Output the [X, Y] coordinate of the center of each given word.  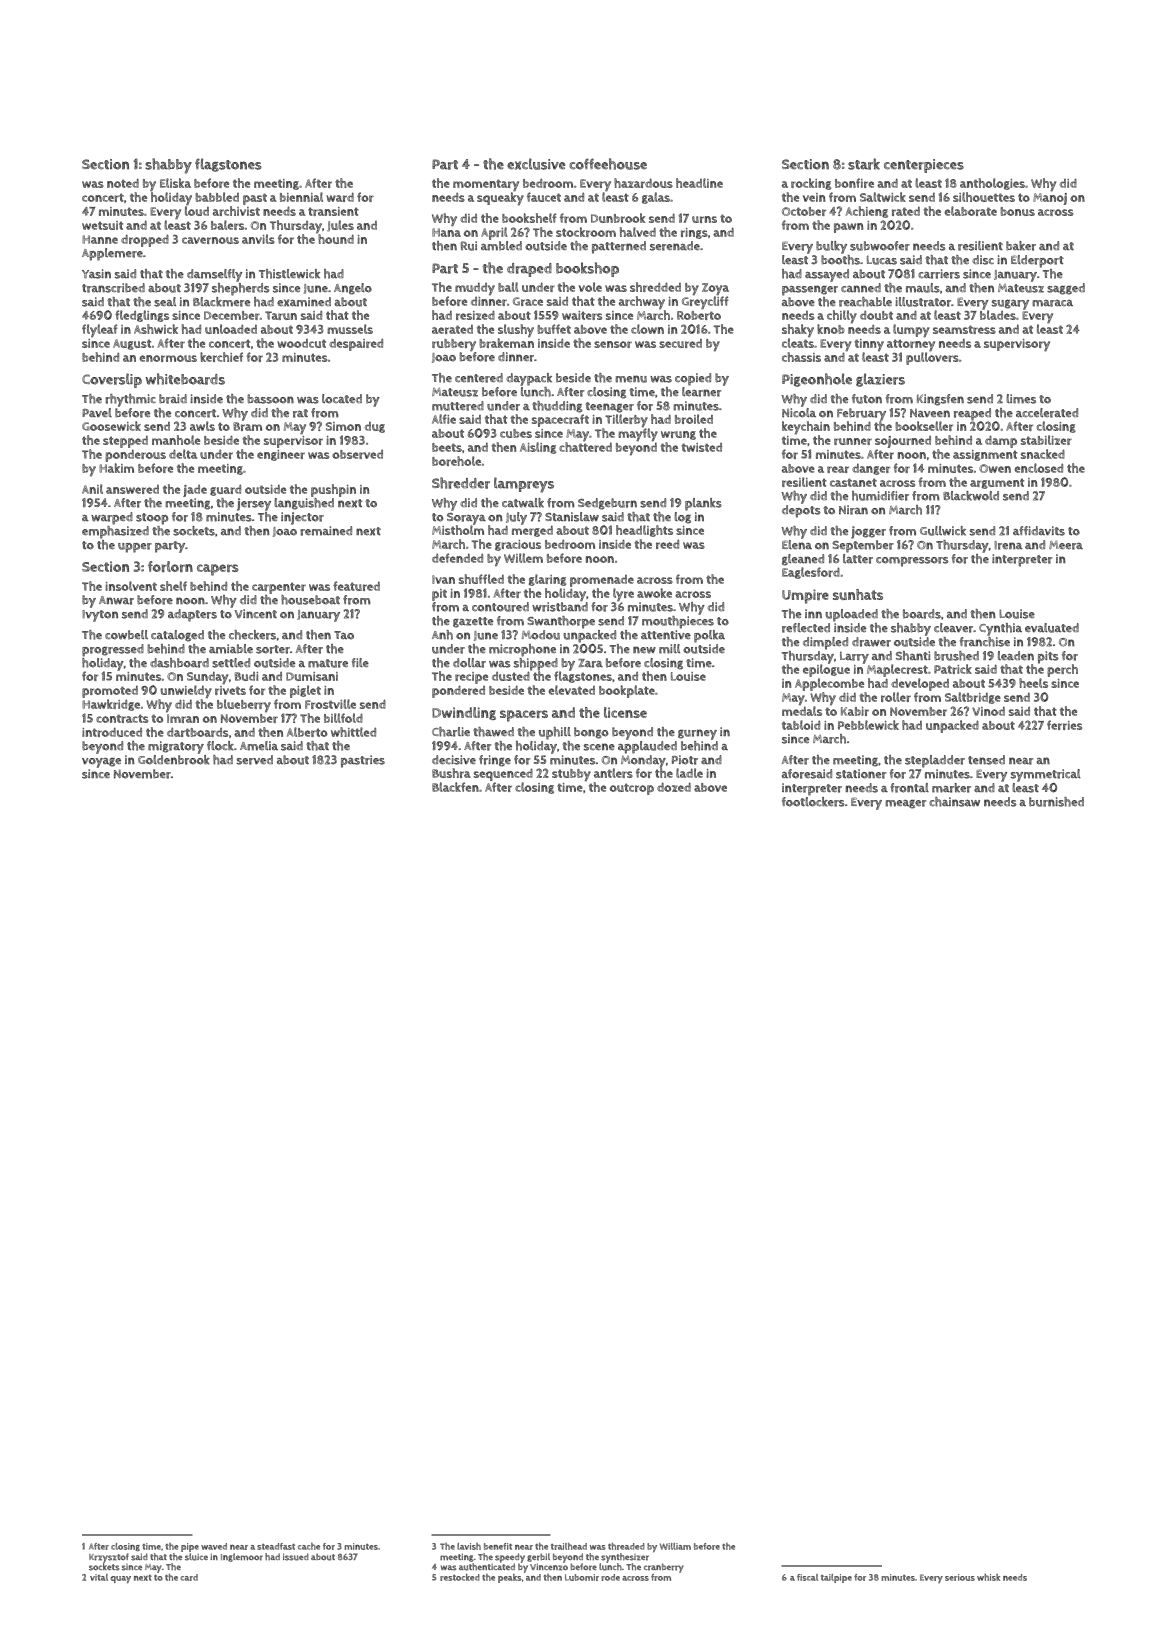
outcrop [632, 789]
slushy [516, 330]
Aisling [538, 448]
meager [905, 804]
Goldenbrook [174, 760]
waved [214, 1546]
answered [132, 489]
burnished [1056, 802]
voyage [101, 763]
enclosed [1039, 468]
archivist [236, 211]
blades [998, 315]
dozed [674, 787]
